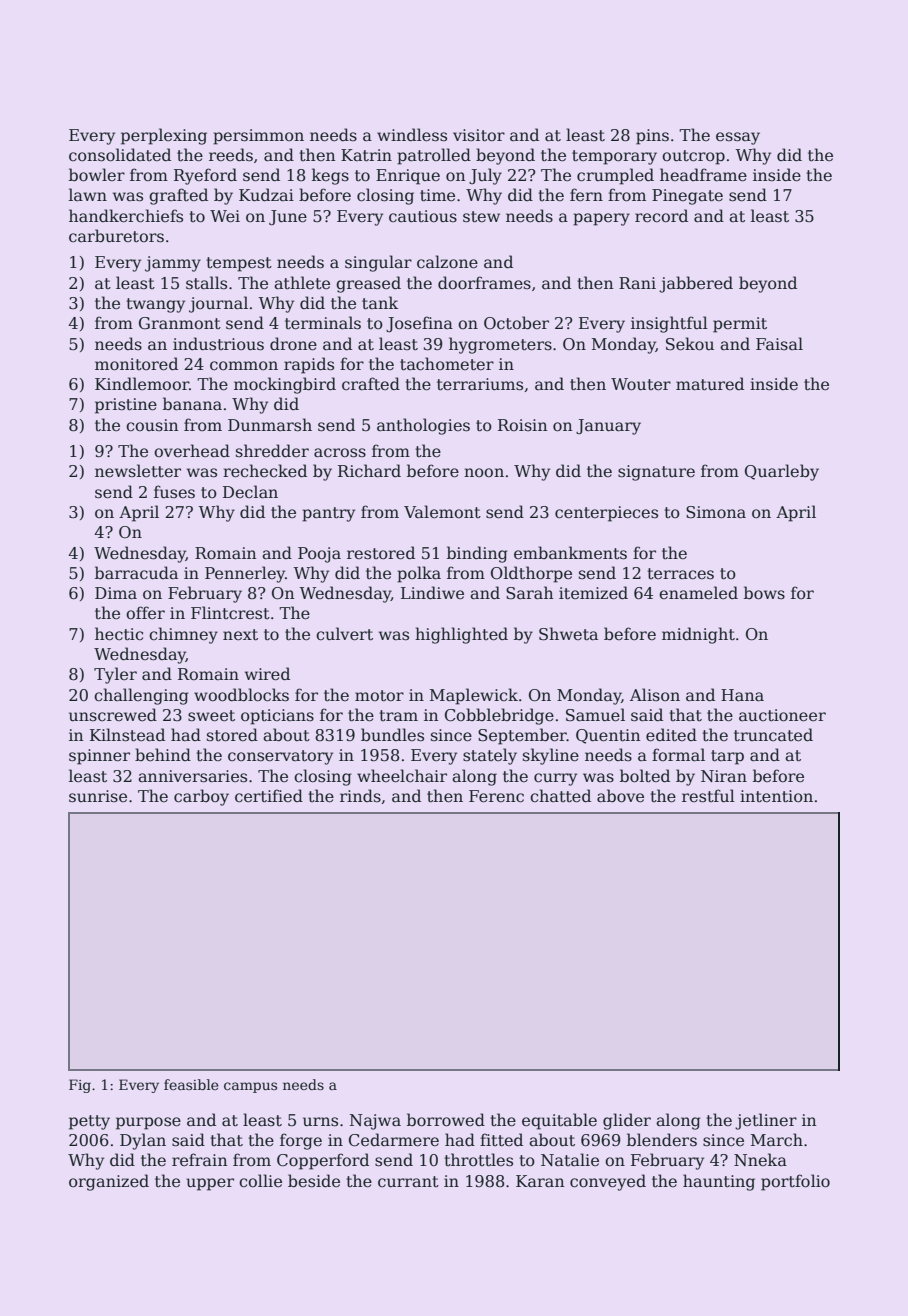 The width and height of the screenshot is (908, 1316). What do you see at coordinates (652, 137) in the screenshot?
I see `pins` at bounding box center [652, 137].
